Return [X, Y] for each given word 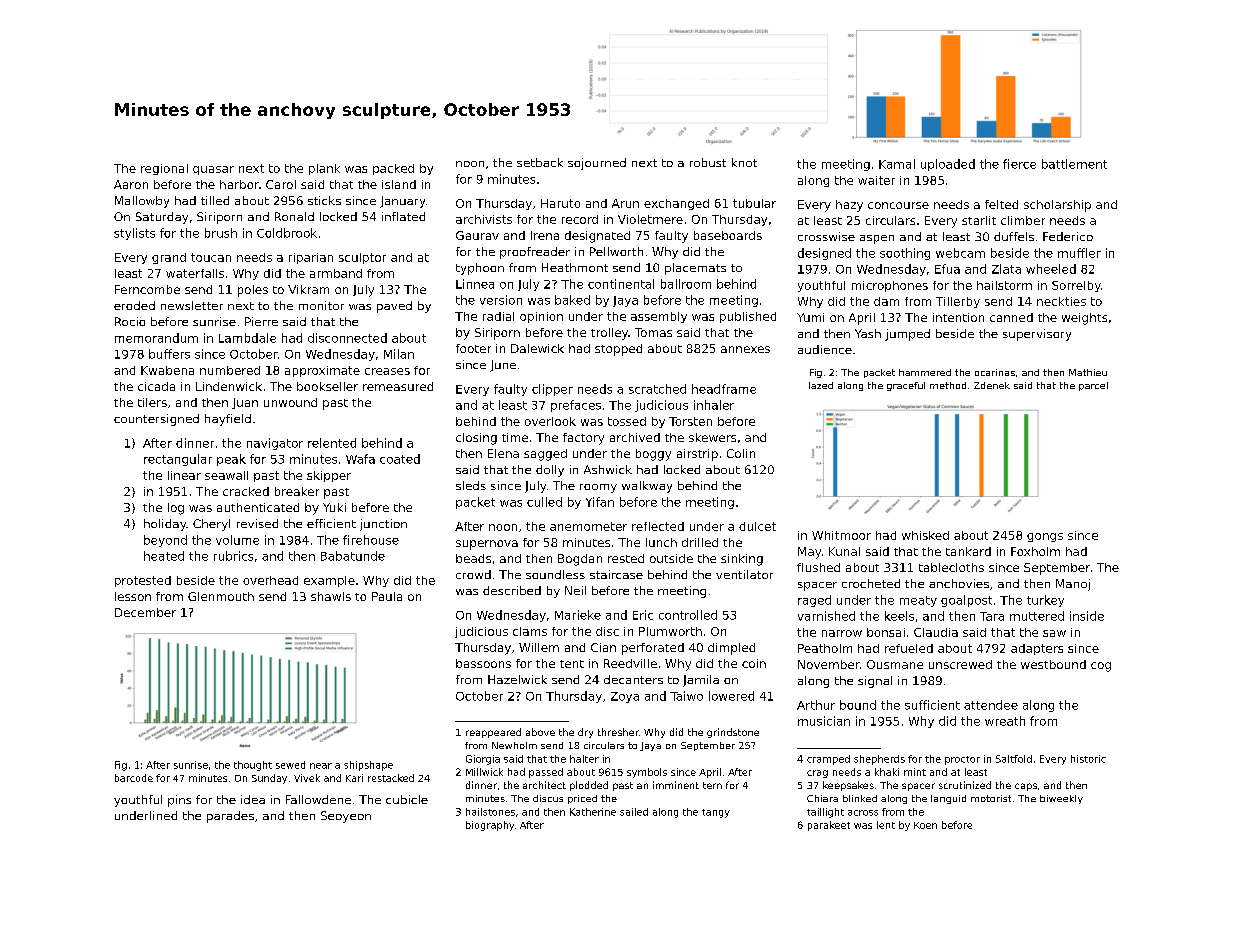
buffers [169, 354]
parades [230, 817]
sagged [545, 455]
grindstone [733, 733]
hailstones [490, 812]
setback [540, 162]
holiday [165, 525]
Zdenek [992, 385]
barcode [134, 778]
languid [948, 799]
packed [393, 169]
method [948, 385]
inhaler [714, 405]
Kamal [897, 164]
